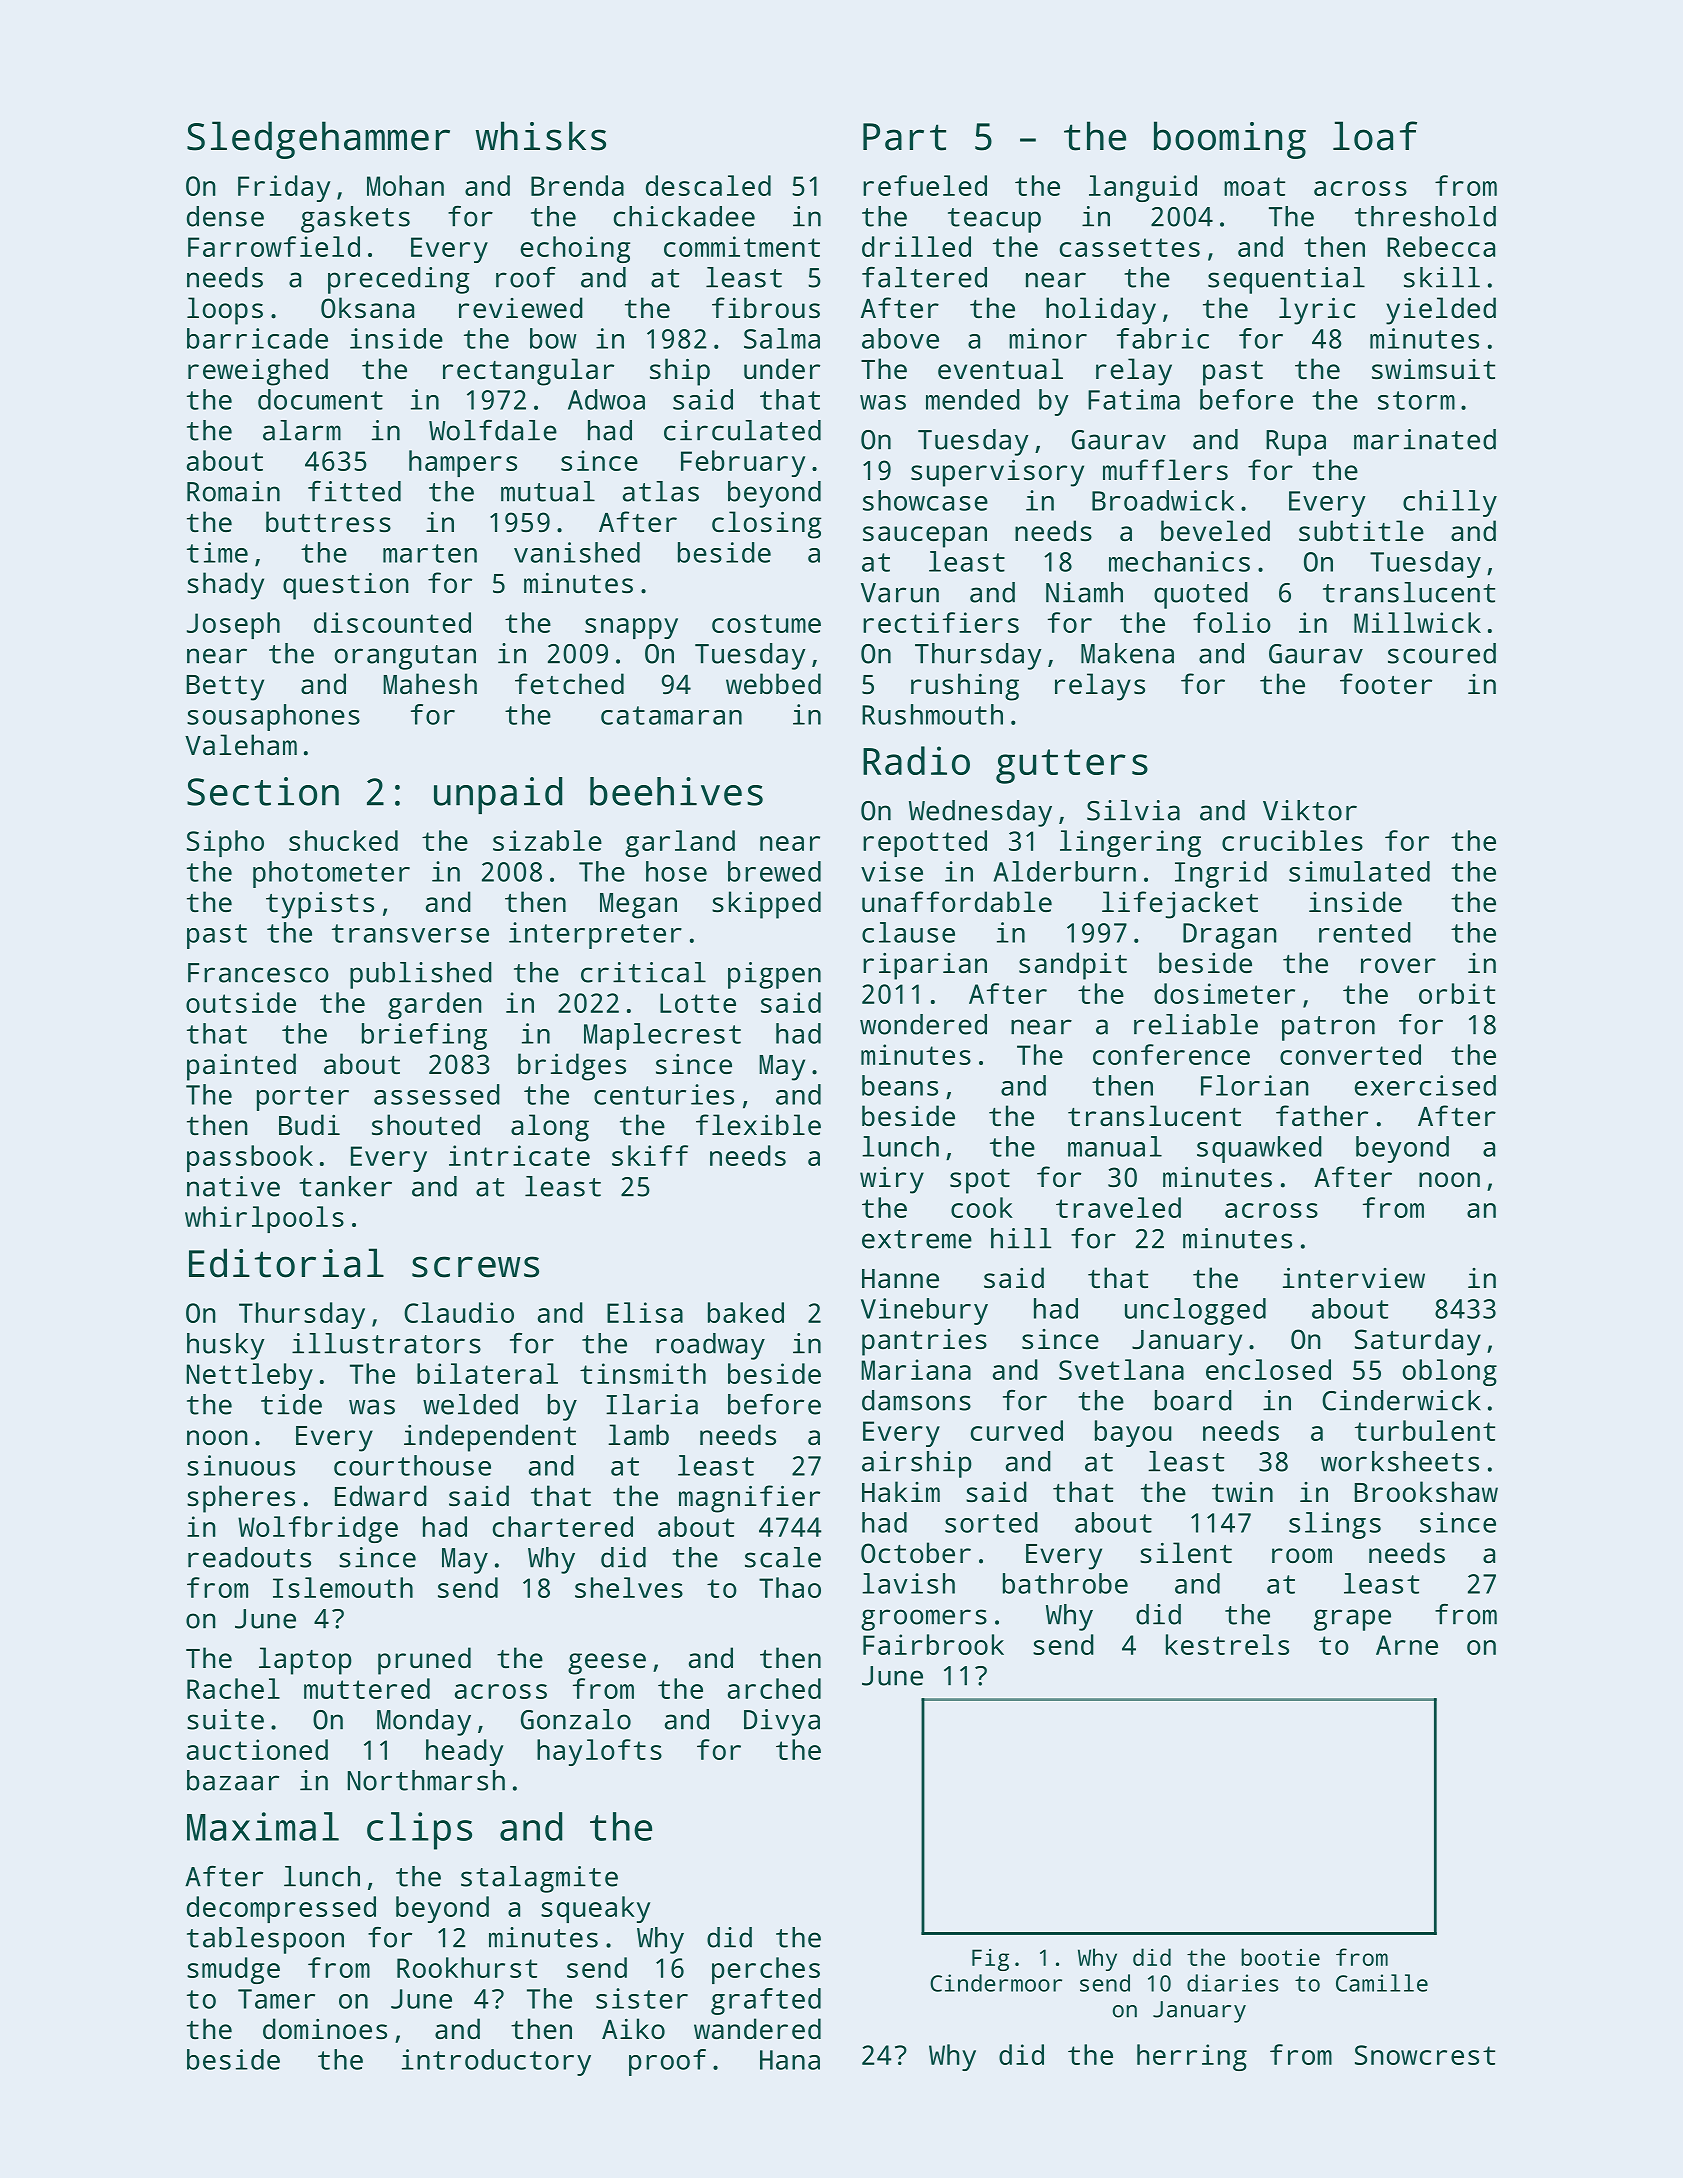 This screenshot has height=2178, width=1683. What do you see at coordinates (790, 2060) in the screenshot?
I see `Hana` at bounding box center [790, 2060].
